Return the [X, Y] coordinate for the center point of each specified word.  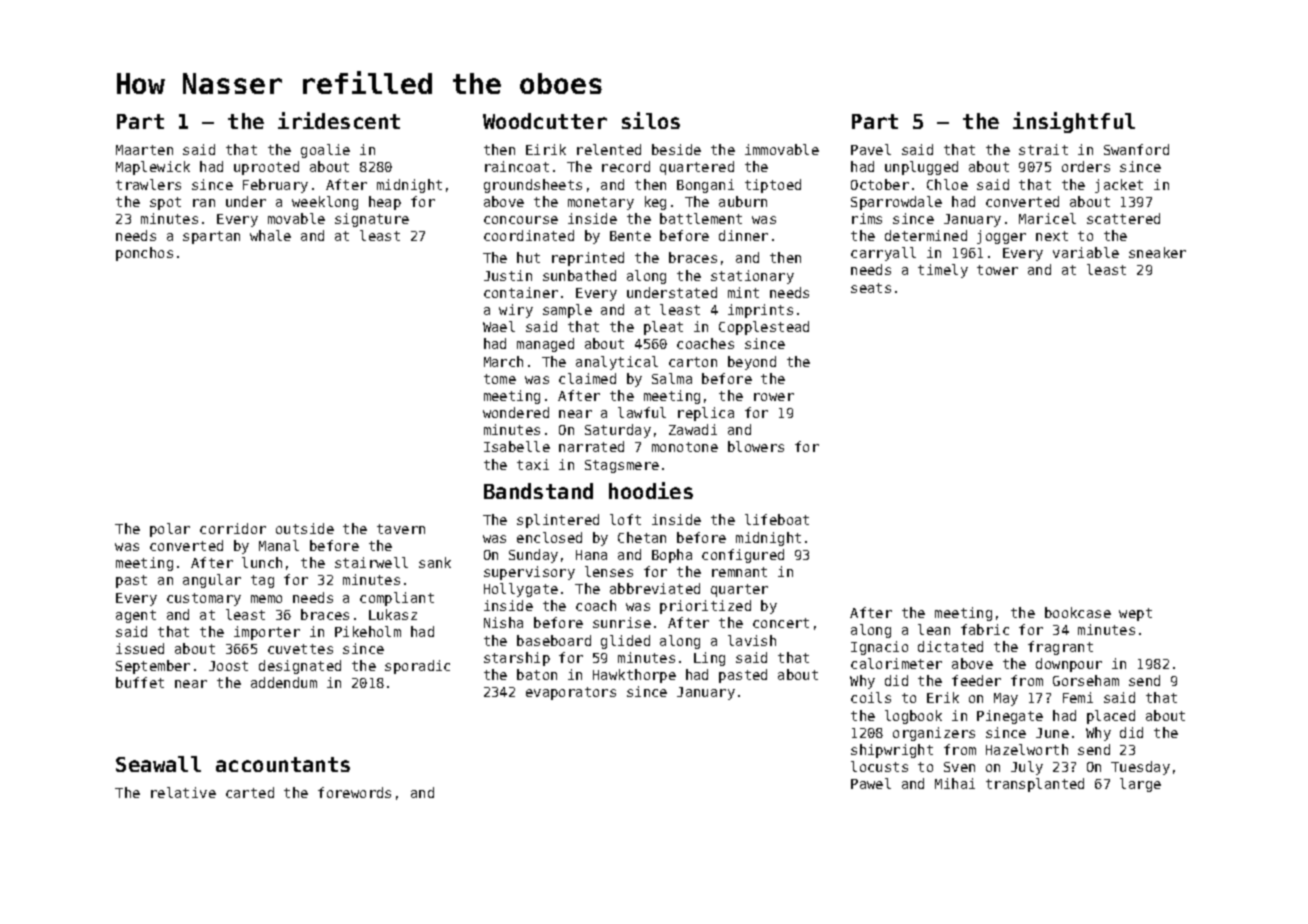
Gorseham [1086, 680]
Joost [228, 666]
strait [1043, 149]
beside [676, 149]
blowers [756, 446]
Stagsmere [622, 466]
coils [871, 697]
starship [517, 659]
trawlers [148, 184]
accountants [283, 764]
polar [170, 530]
